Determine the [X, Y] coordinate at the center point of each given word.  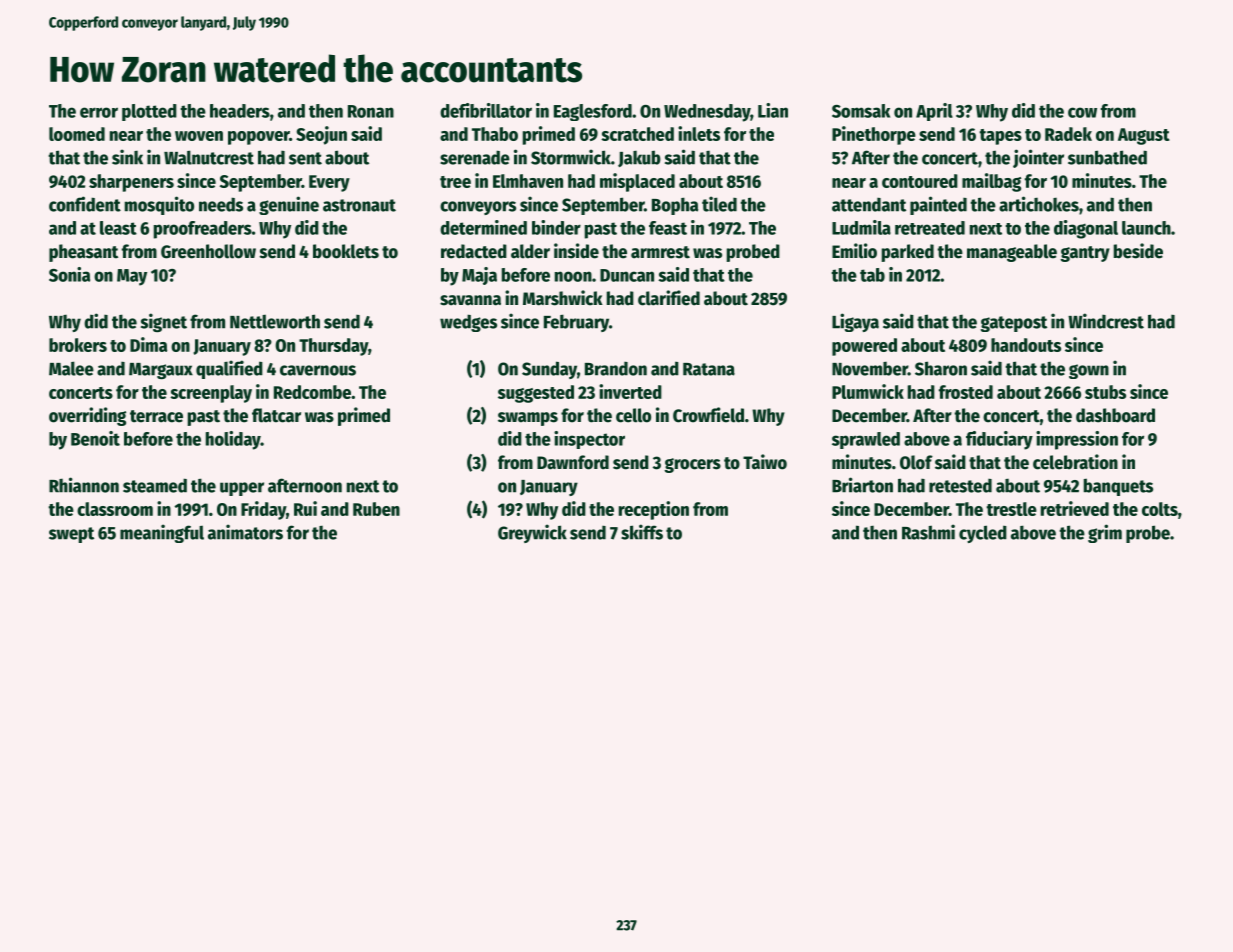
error [99, 112]
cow [1082, 112]
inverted [630, 391]
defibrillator [486, 110]
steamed [155, 485]
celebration [1075, 462]
